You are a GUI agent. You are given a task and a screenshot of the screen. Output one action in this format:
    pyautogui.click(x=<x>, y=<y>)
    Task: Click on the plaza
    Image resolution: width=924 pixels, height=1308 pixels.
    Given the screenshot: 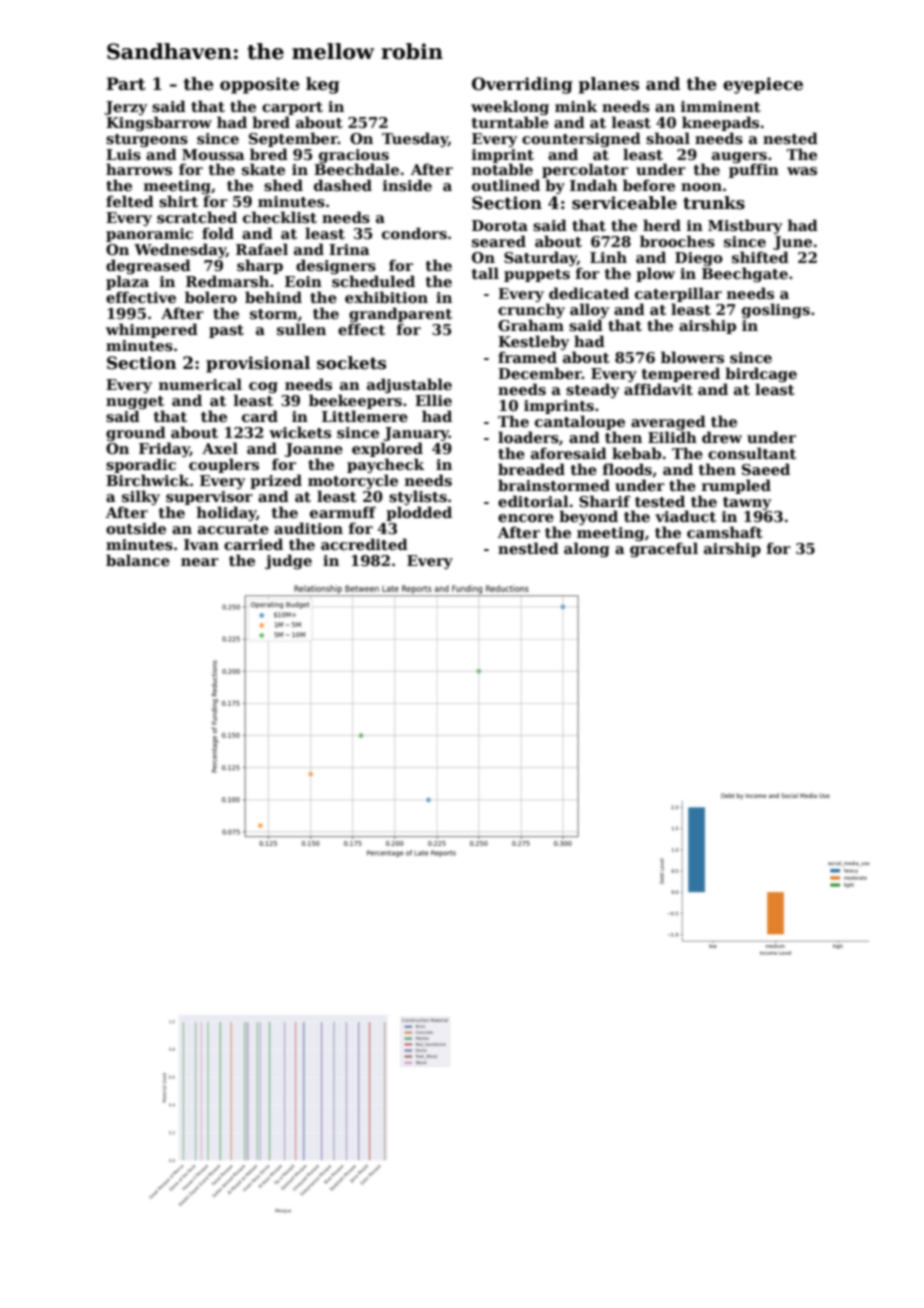 What is the action you would take?
    pyautogui.click(x=127, y=282)
